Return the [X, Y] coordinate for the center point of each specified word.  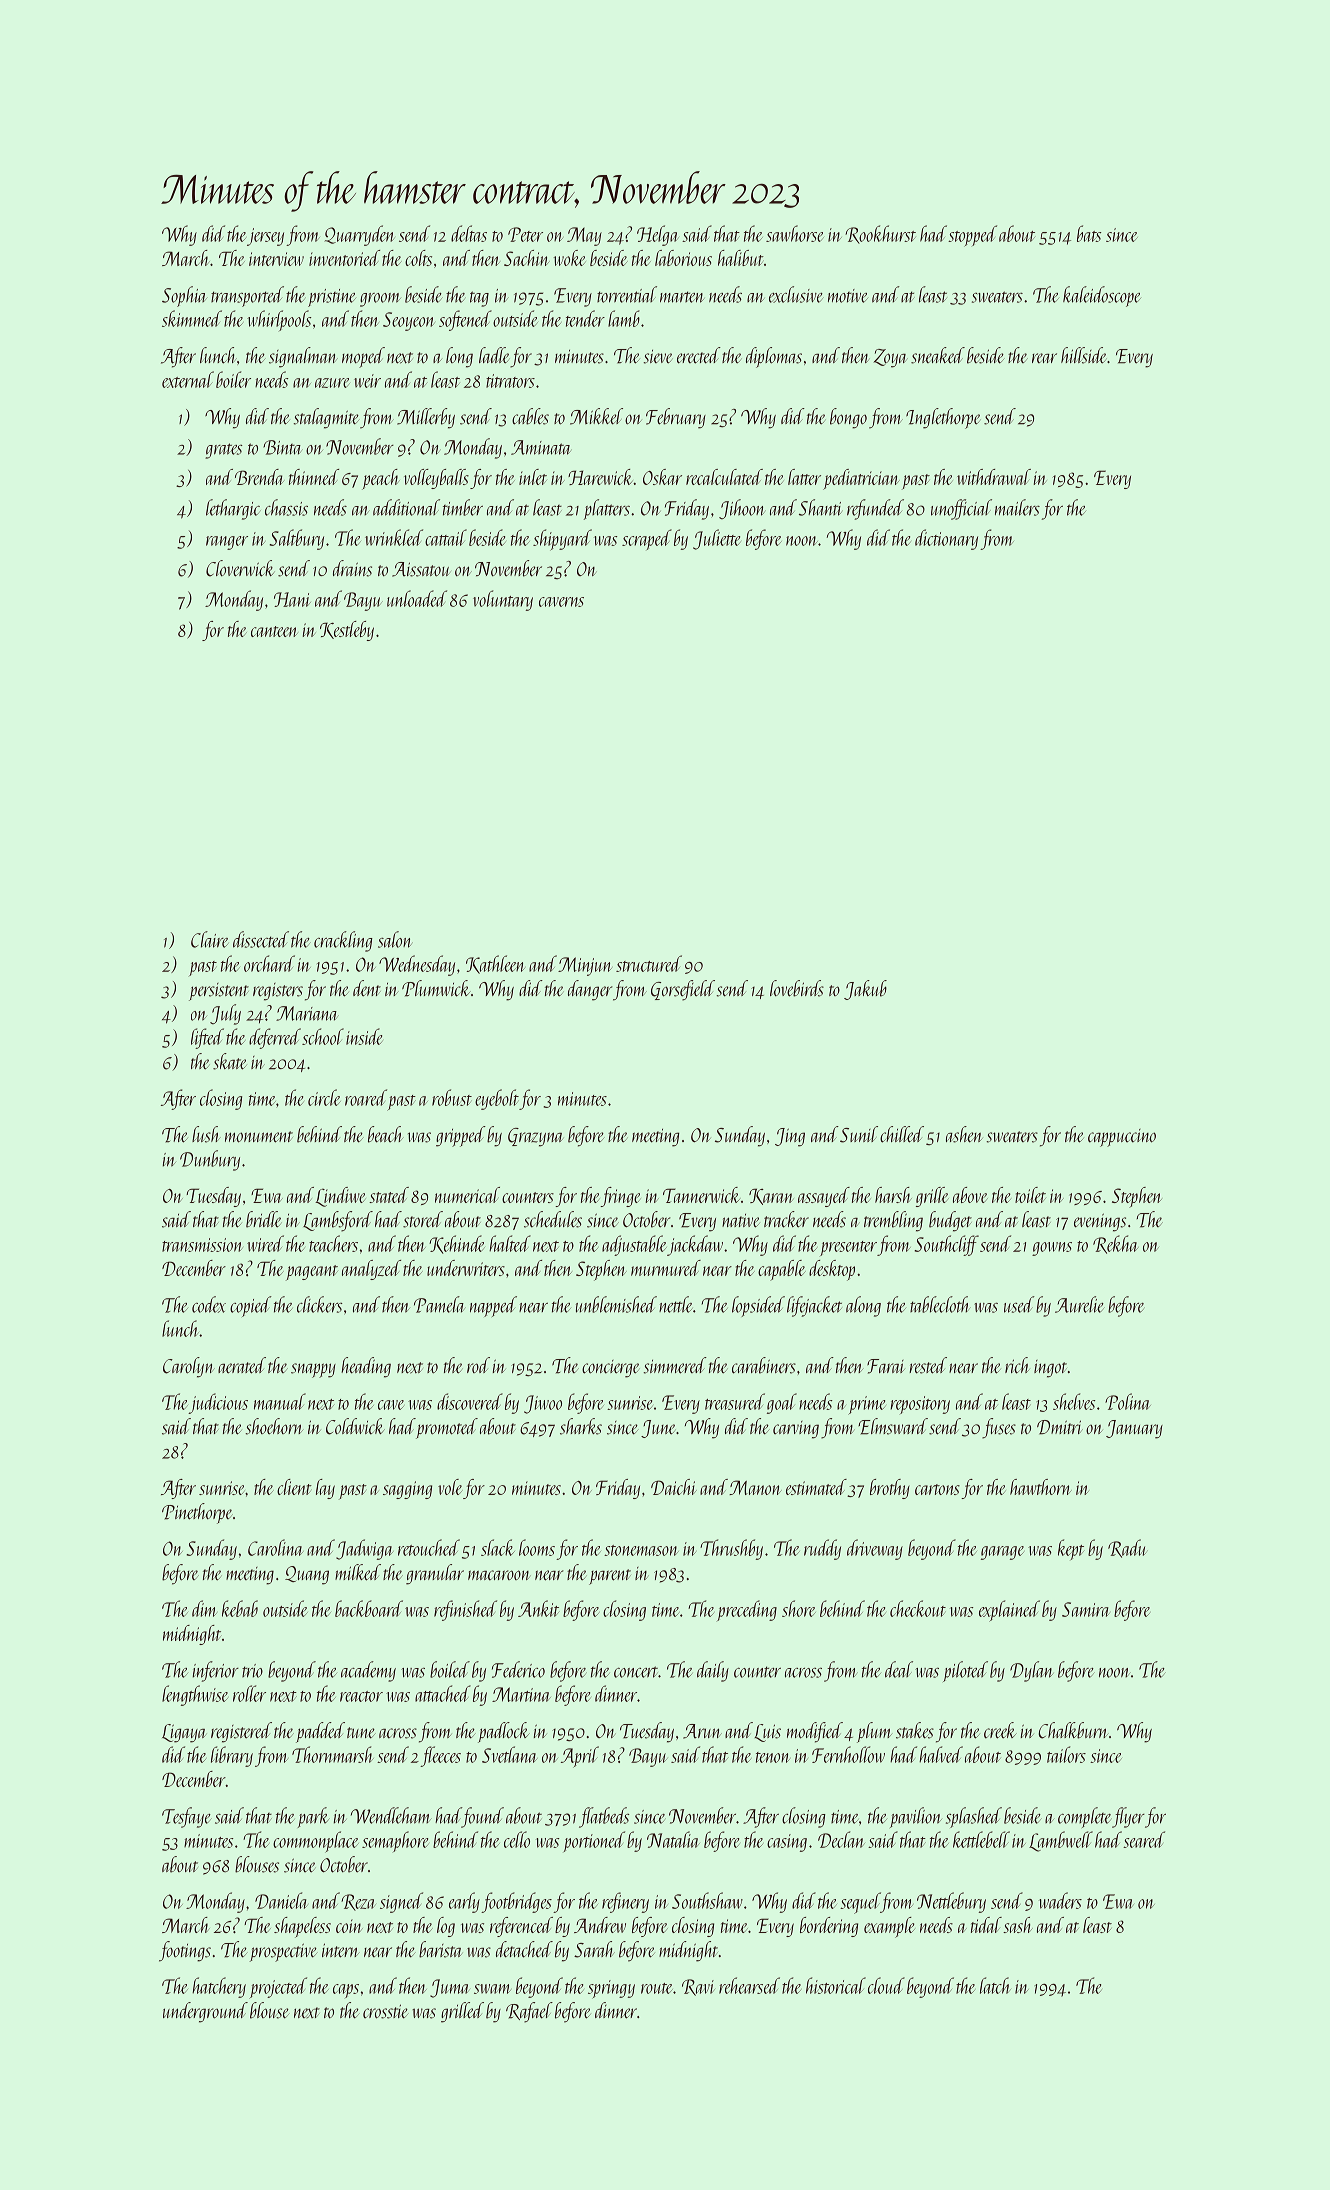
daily [713, 1671]
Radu [1128, 1548]
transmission [202, 1245]
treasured [735, 1401]
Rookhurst [880, 234]
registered [241, 1732]
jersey [265, 237]
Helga [658, 235]
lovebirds [797, 988]
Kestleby [347, 631]
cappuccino [1122, 1138]
